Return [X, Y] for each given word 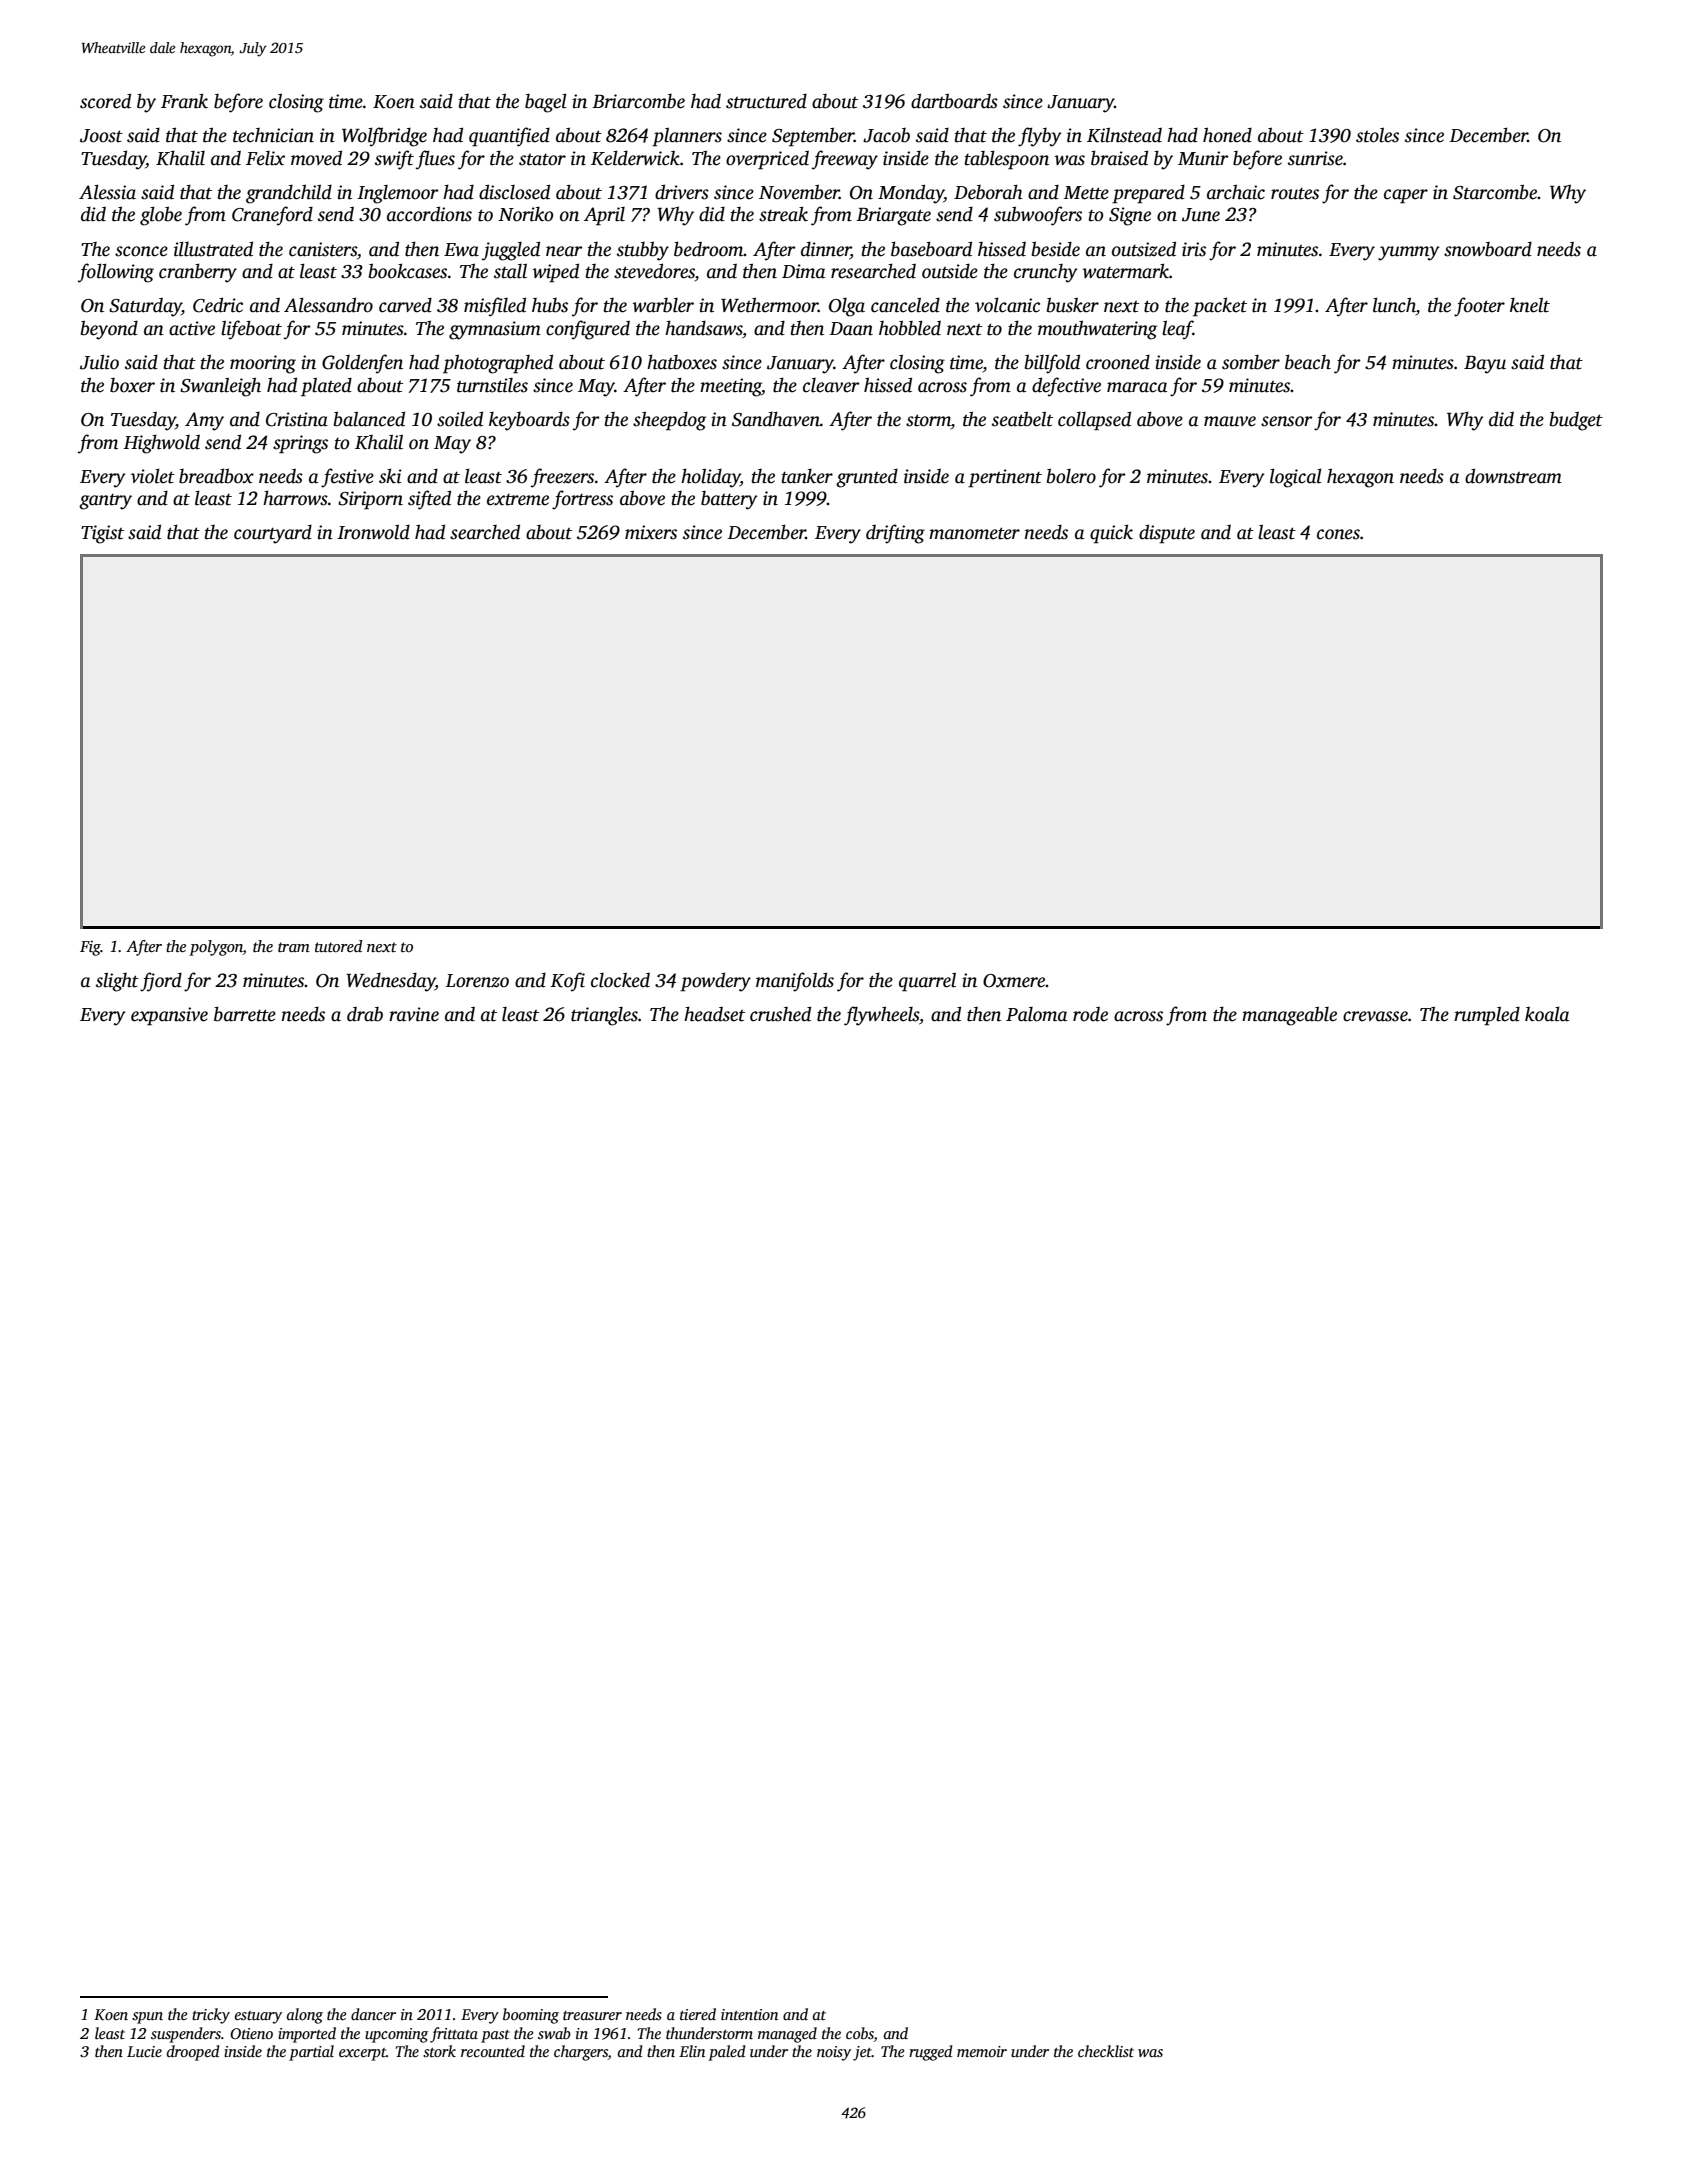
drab [365, 1014]
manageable [1289, 1016]
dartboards [954, 101]
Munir [1203, 158]
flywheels [881, 1016]
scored [105, 101]
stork [439, 2051]
